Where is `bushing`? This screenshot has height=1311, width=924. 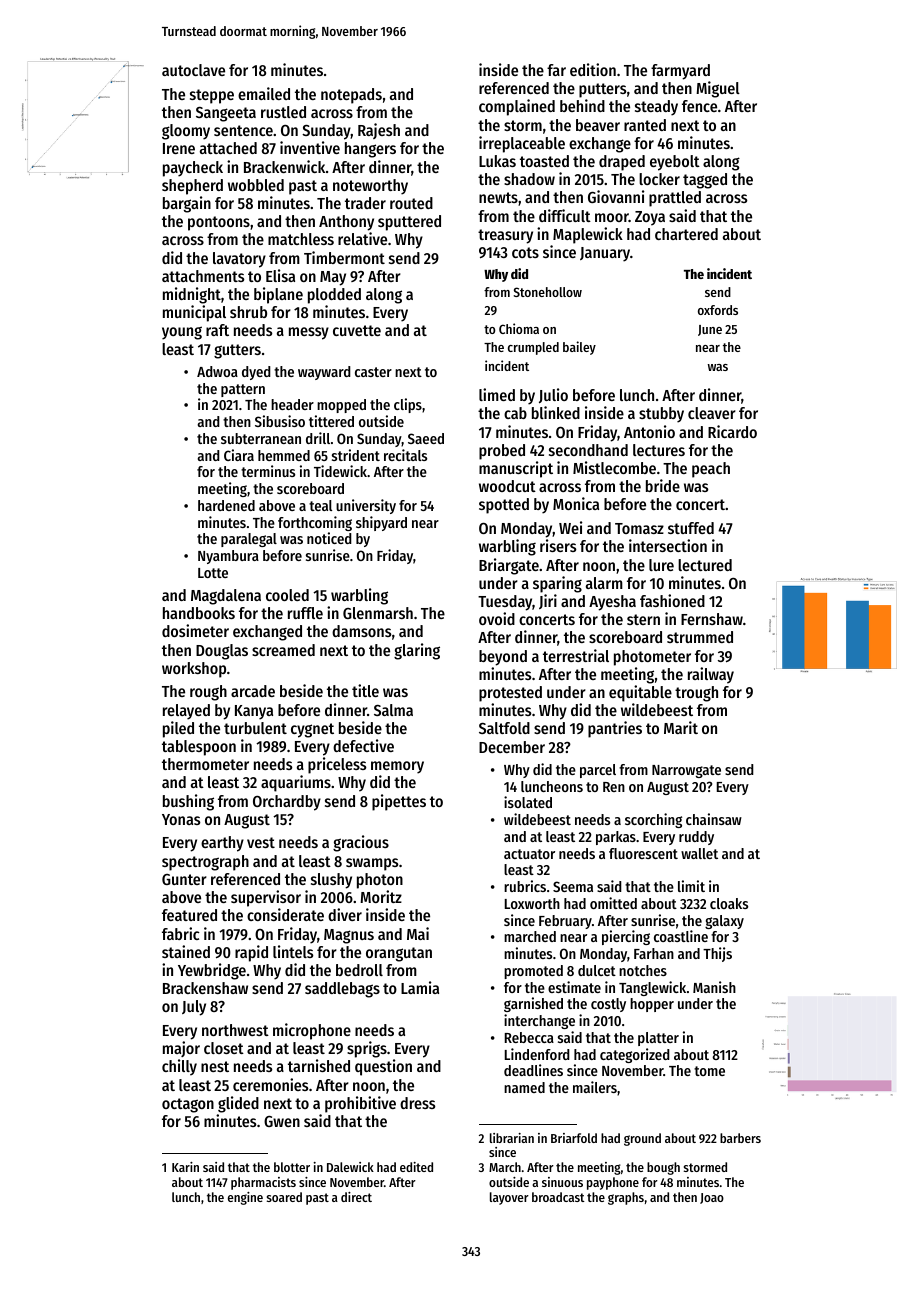 bushing is located at coordinates (188, 802).
